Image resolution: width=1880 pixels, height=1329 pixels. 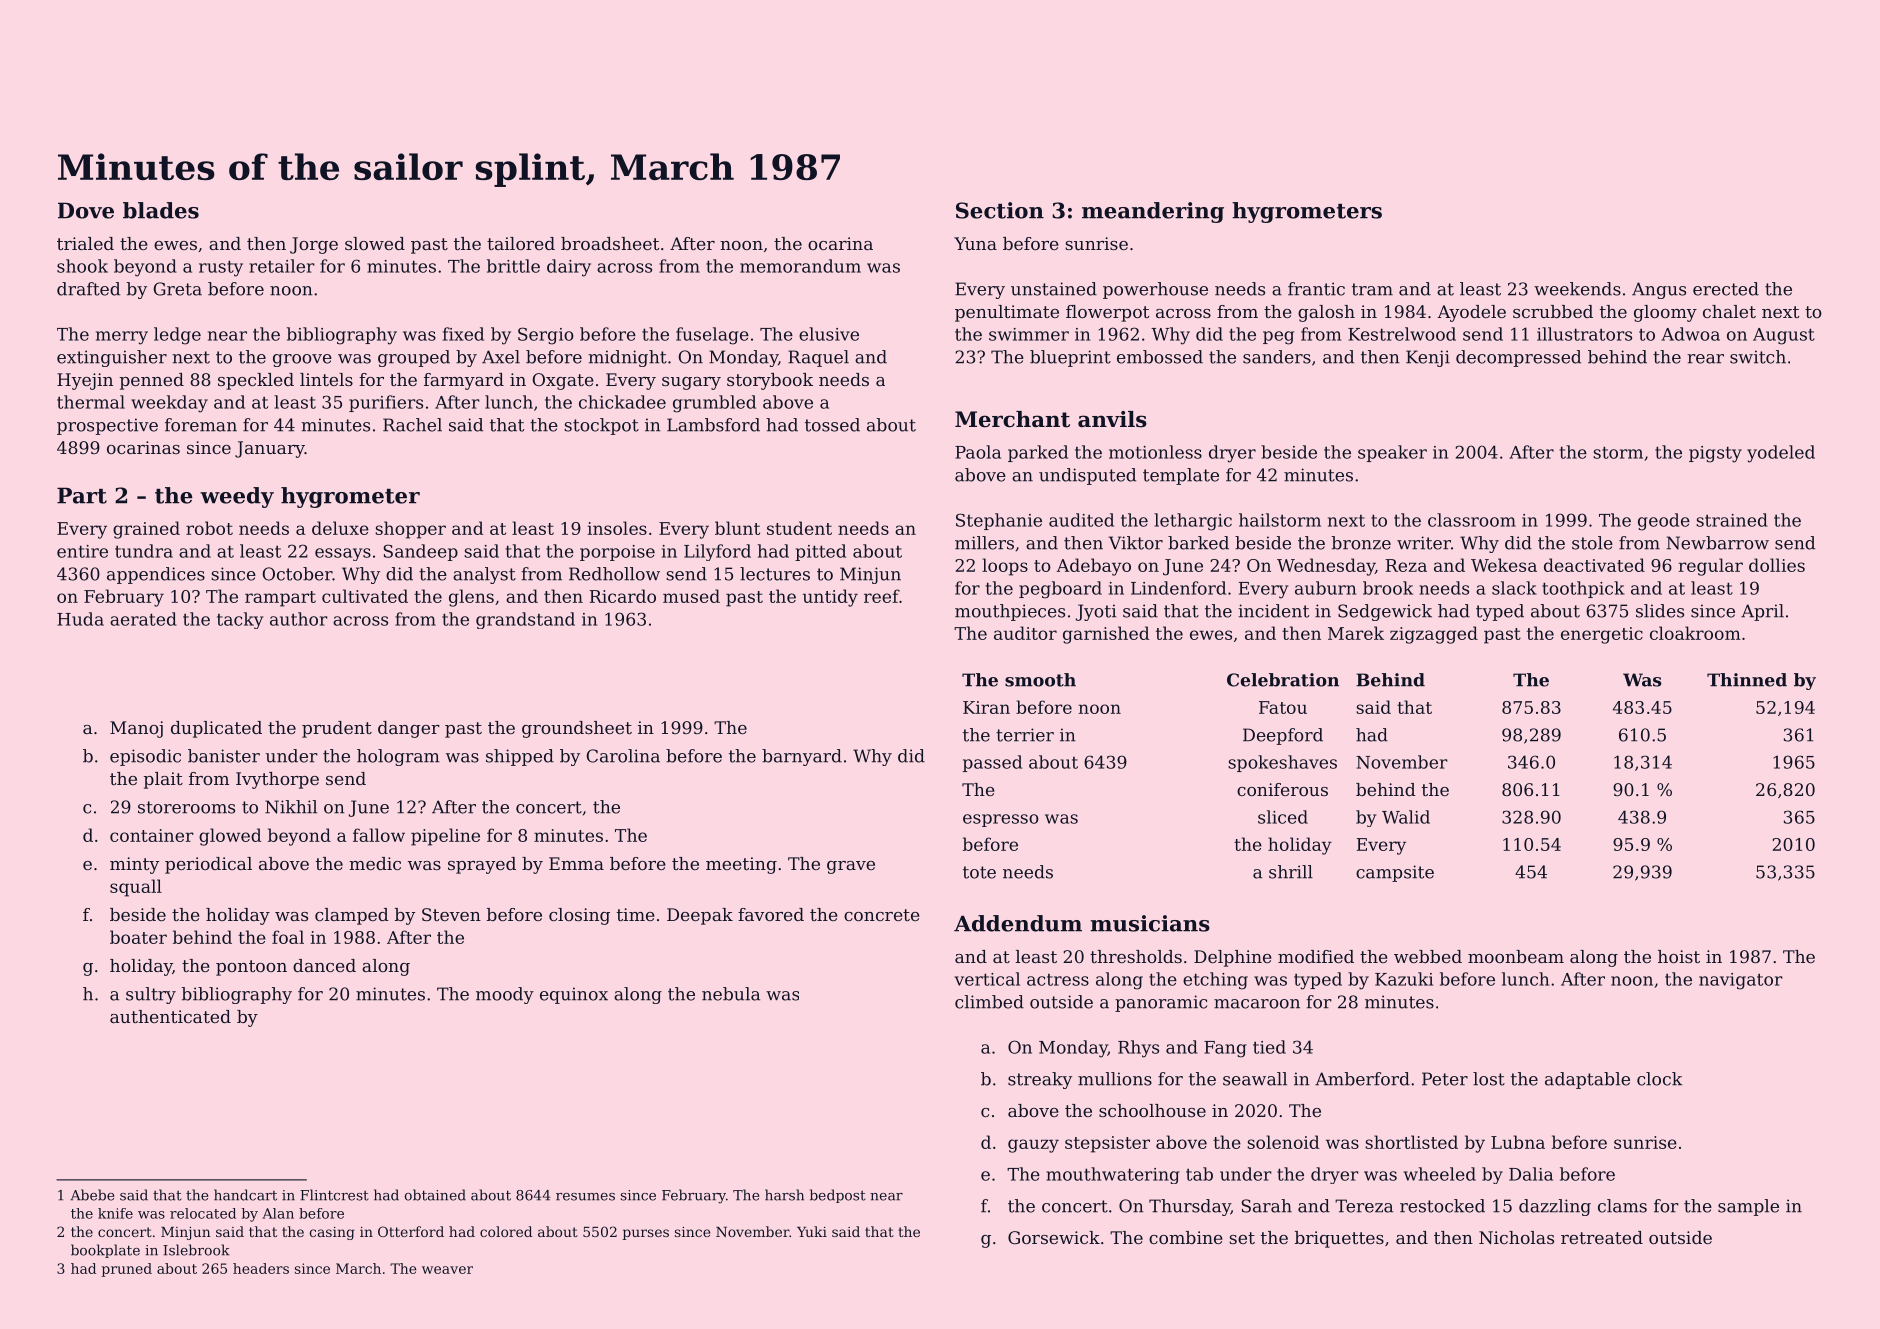 I want to click on memorandum, so click(x=800, y=266).
